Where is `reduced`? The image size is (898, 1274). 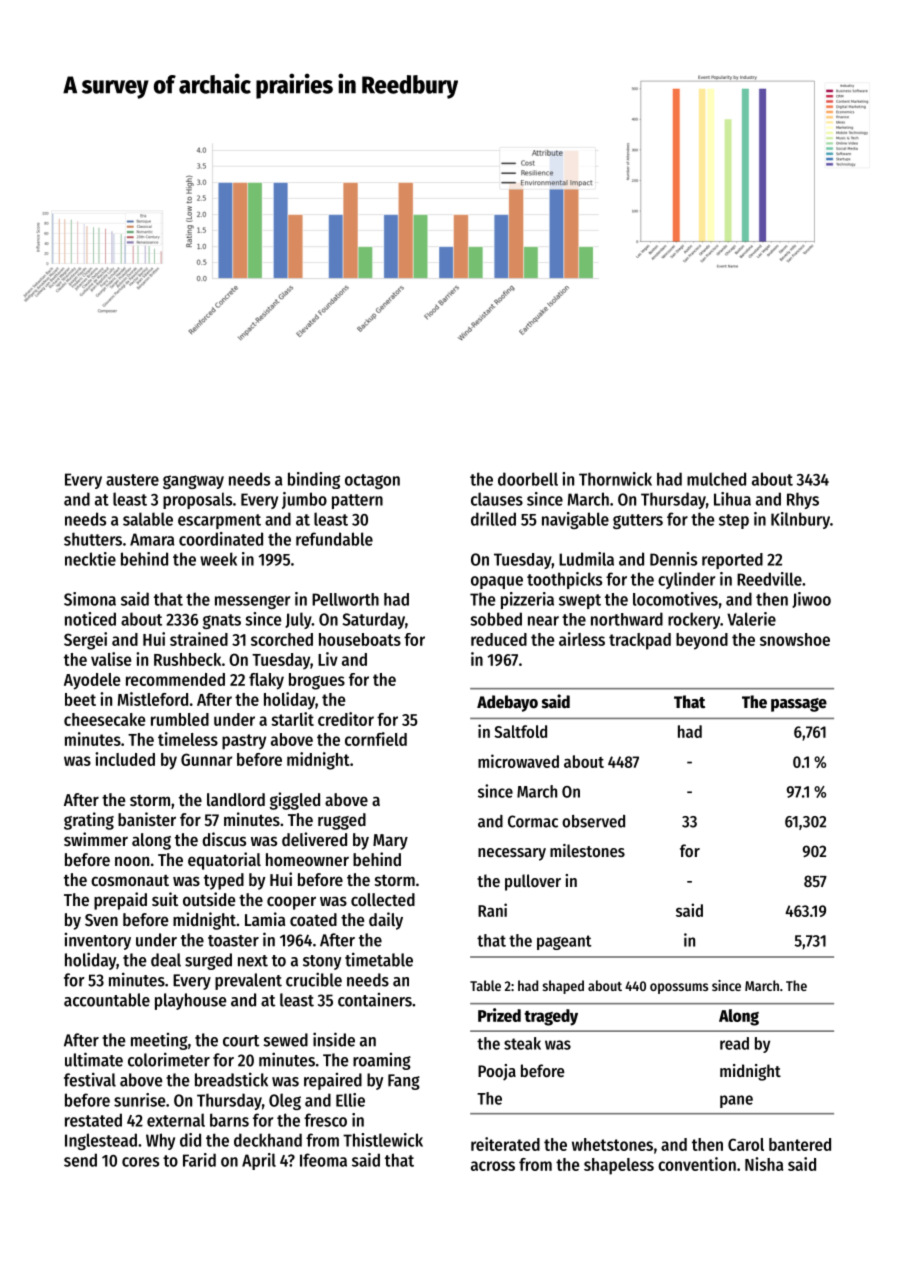
reduced is located at coordinates (499, 639).
